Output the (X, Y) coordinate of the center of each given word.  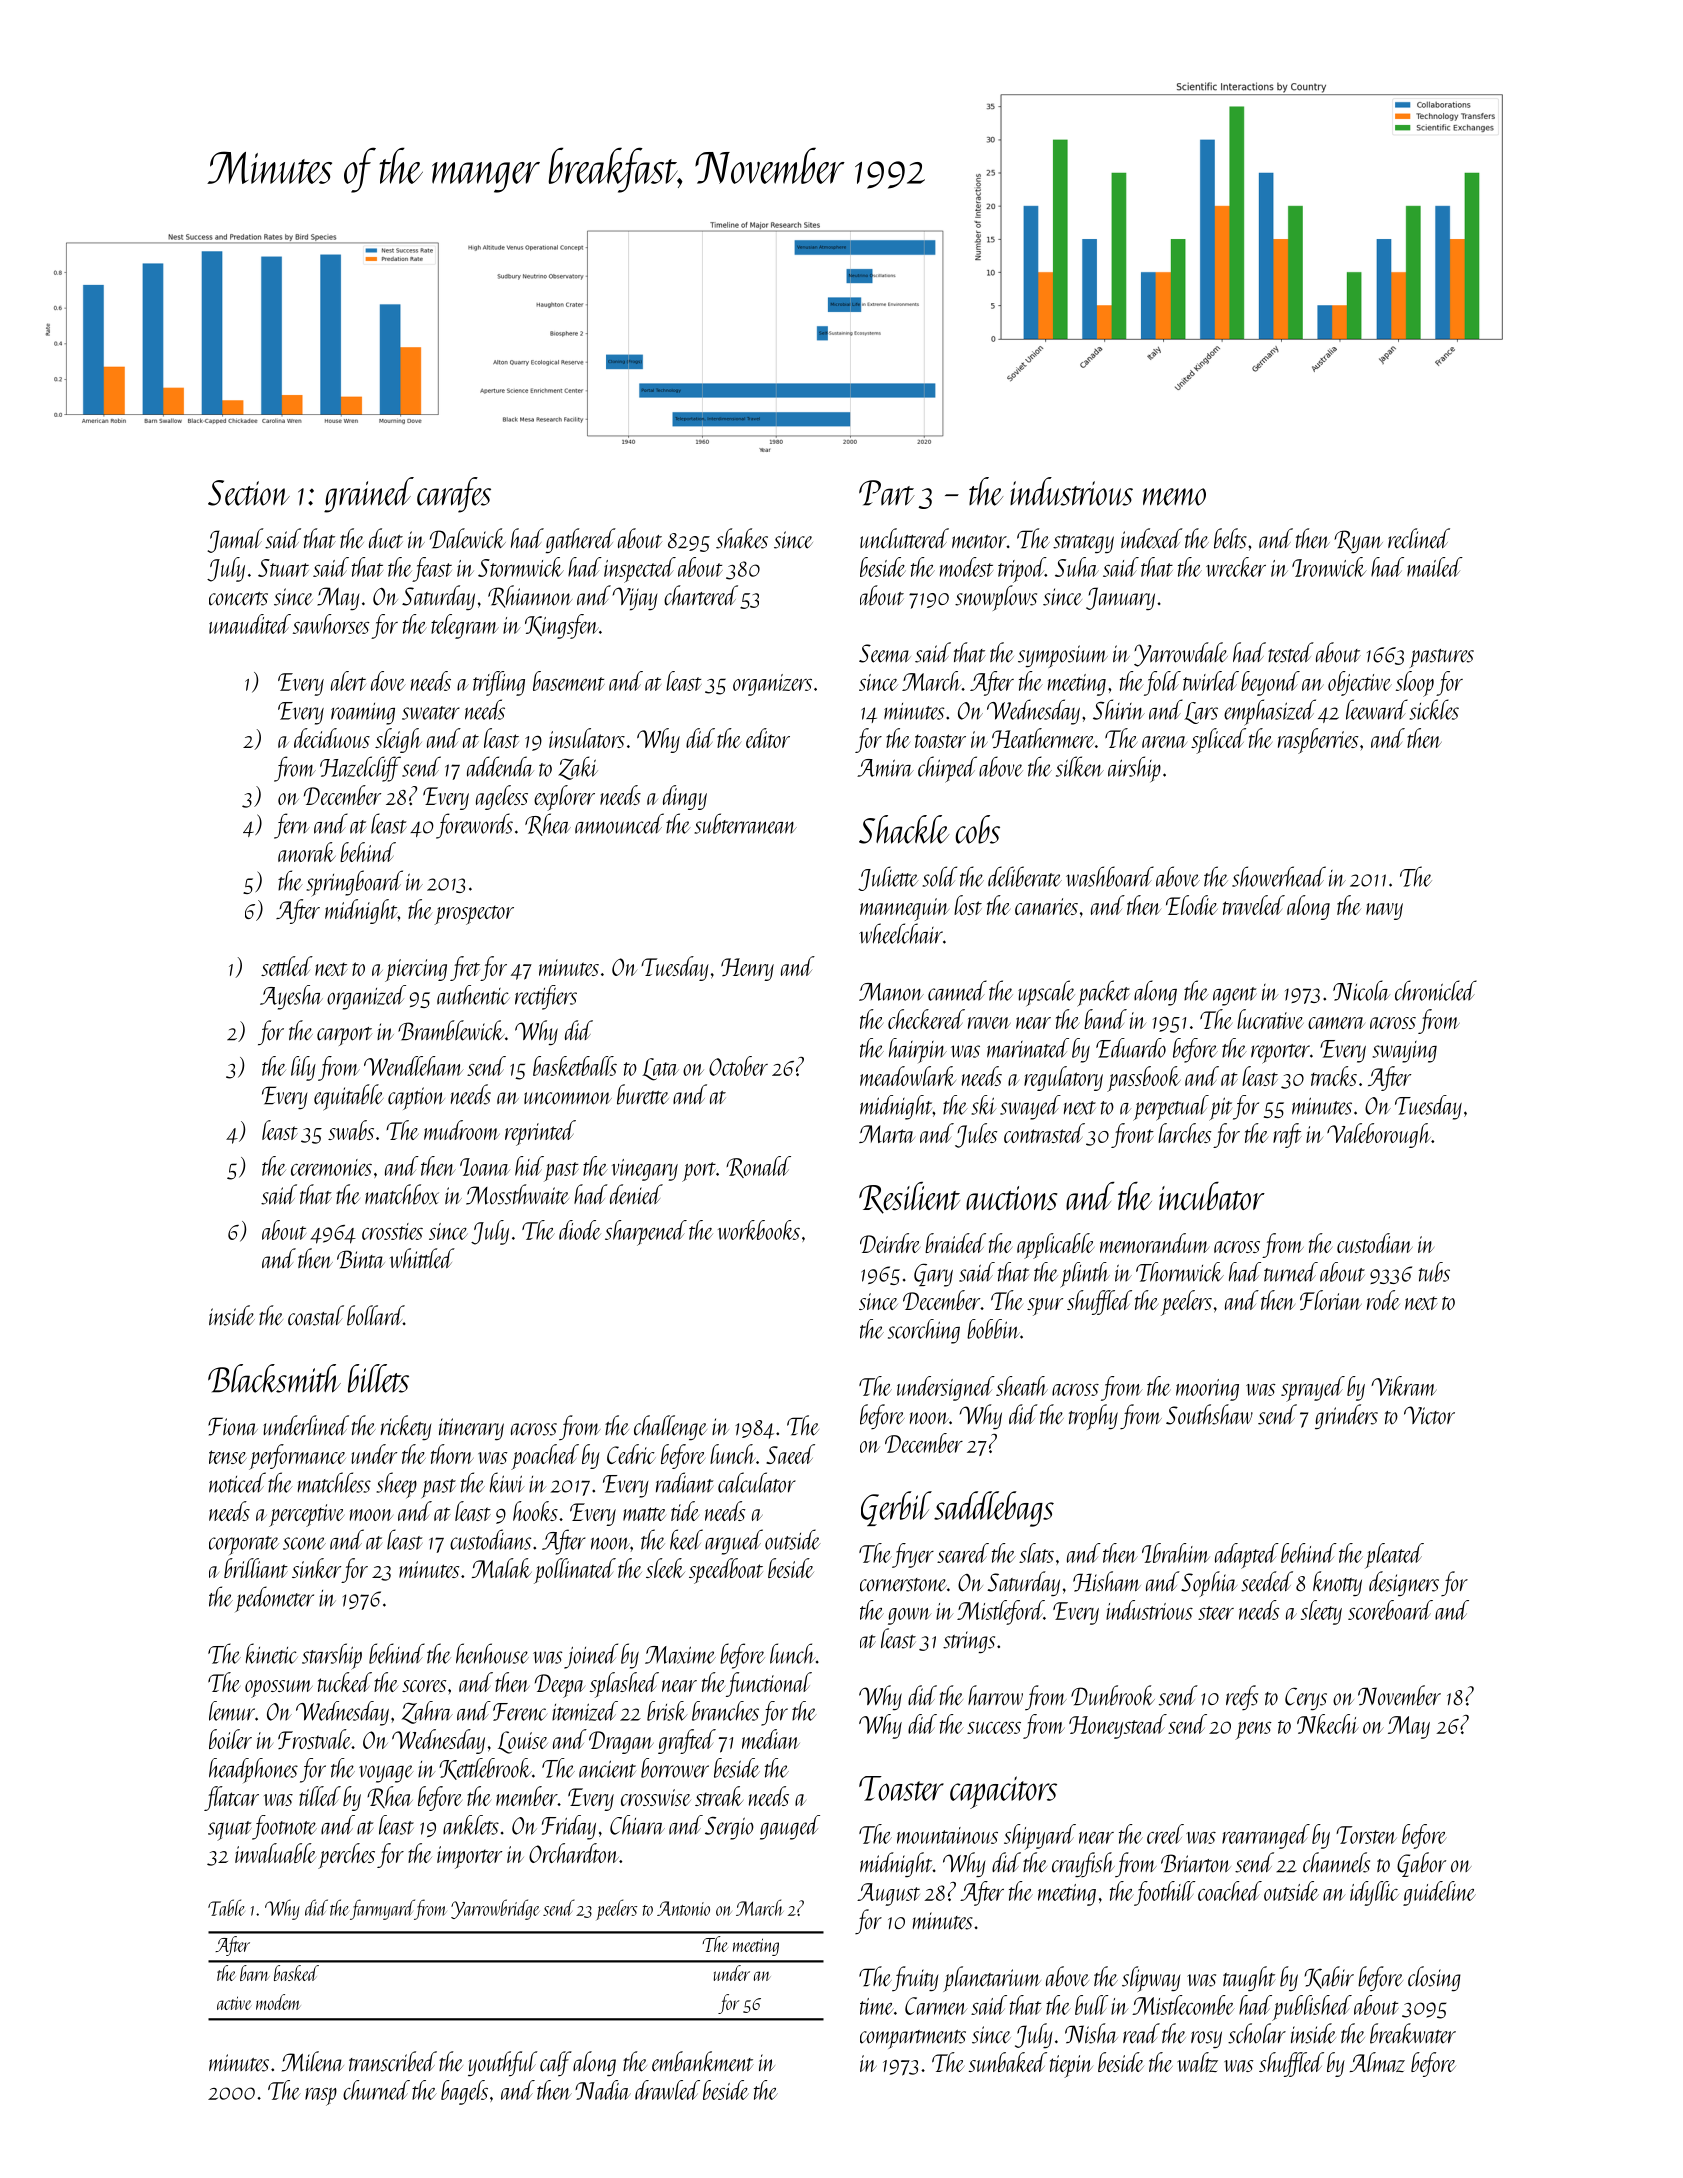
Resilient (909, 1198)
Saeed (790, 1454)
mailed (1435, 567)
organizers (772, 685)
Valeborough (1379, 1135)
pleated (1394, 1556)
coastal (316, 1315)
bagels (464, 2092)
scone (304, 1543)
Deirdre (890, 1243)
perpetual (1171, 1108)
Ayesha (291, 997)
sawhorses (331, 624)
